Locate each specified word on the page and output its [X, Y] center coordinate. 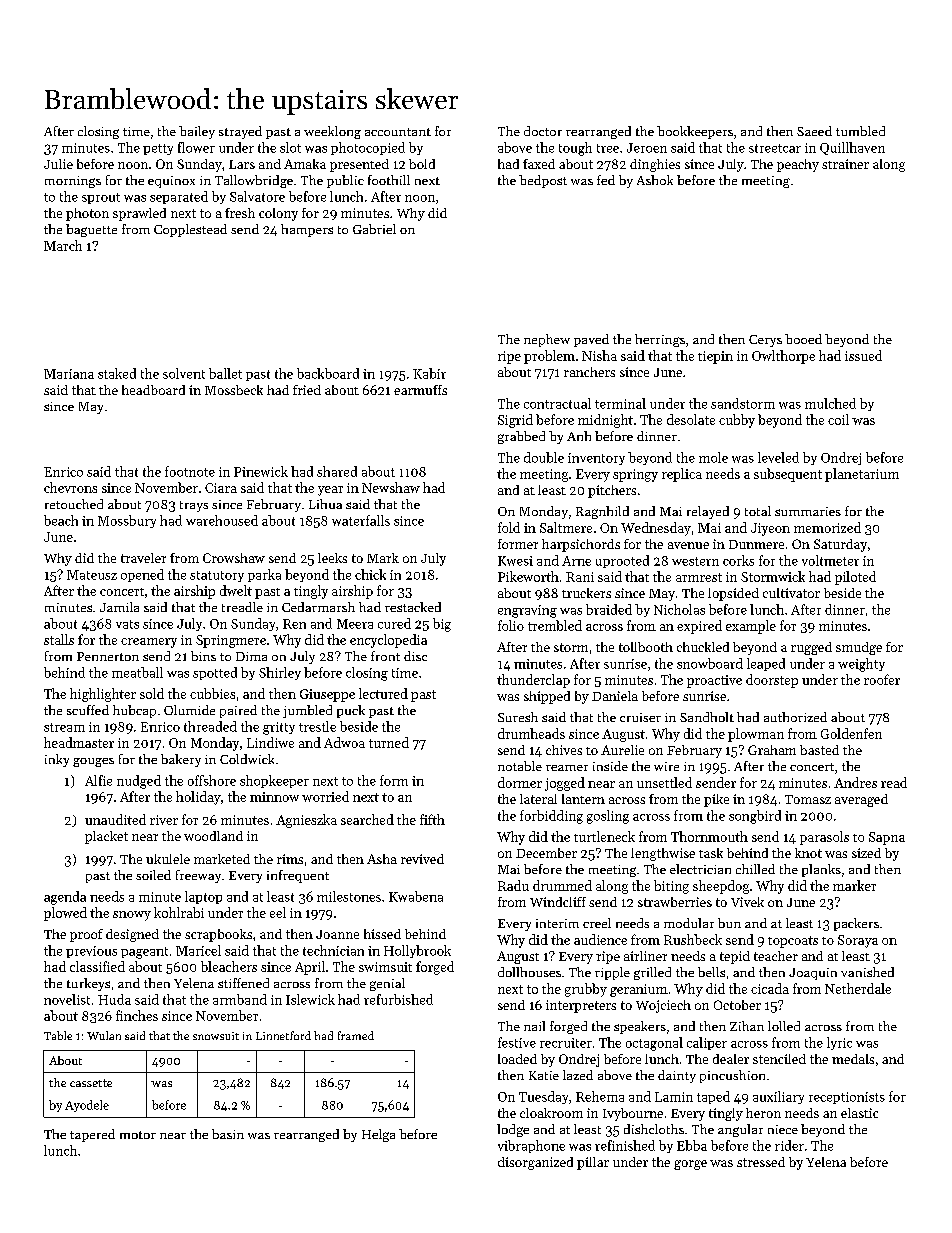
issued [863, 355]
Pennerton [108, 656]
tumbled [860, 131]
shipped [547, 697]
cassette [91, 1083]
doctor [543, 131]
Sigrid [515, 421]
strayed [240, 132]
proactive [714, 681]
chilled [755, 869]
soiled [153, 875]
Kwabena [416, 896]
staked [117, 373]
